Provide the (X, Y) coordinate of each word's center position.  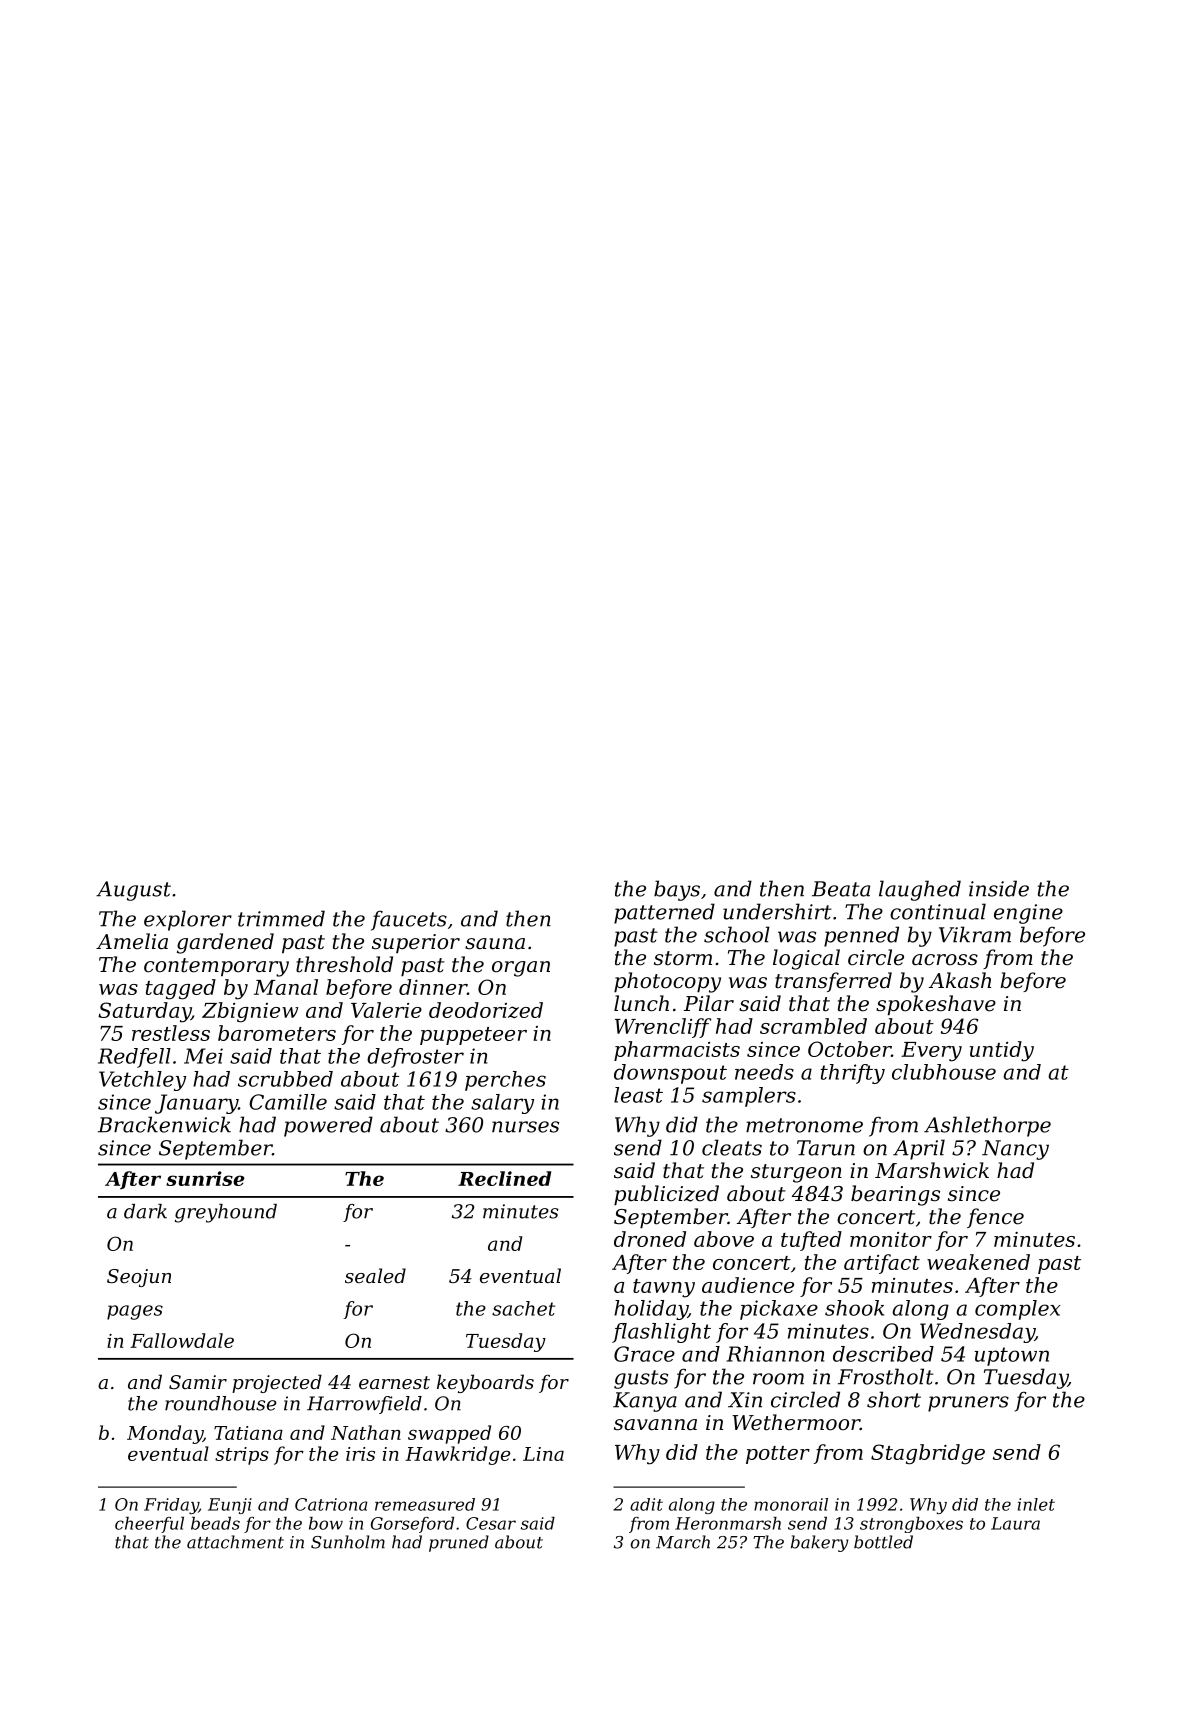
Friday (171, 1506)
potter (778, 1455)
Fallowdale (182, 1340)
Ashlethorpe (987, 1126)
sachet (523, 1308)
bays (677, 890)
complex (1017, 1310)
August (133, 891)
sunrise (205, 1178)
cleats (732, 1147)
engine (1028, 914)
